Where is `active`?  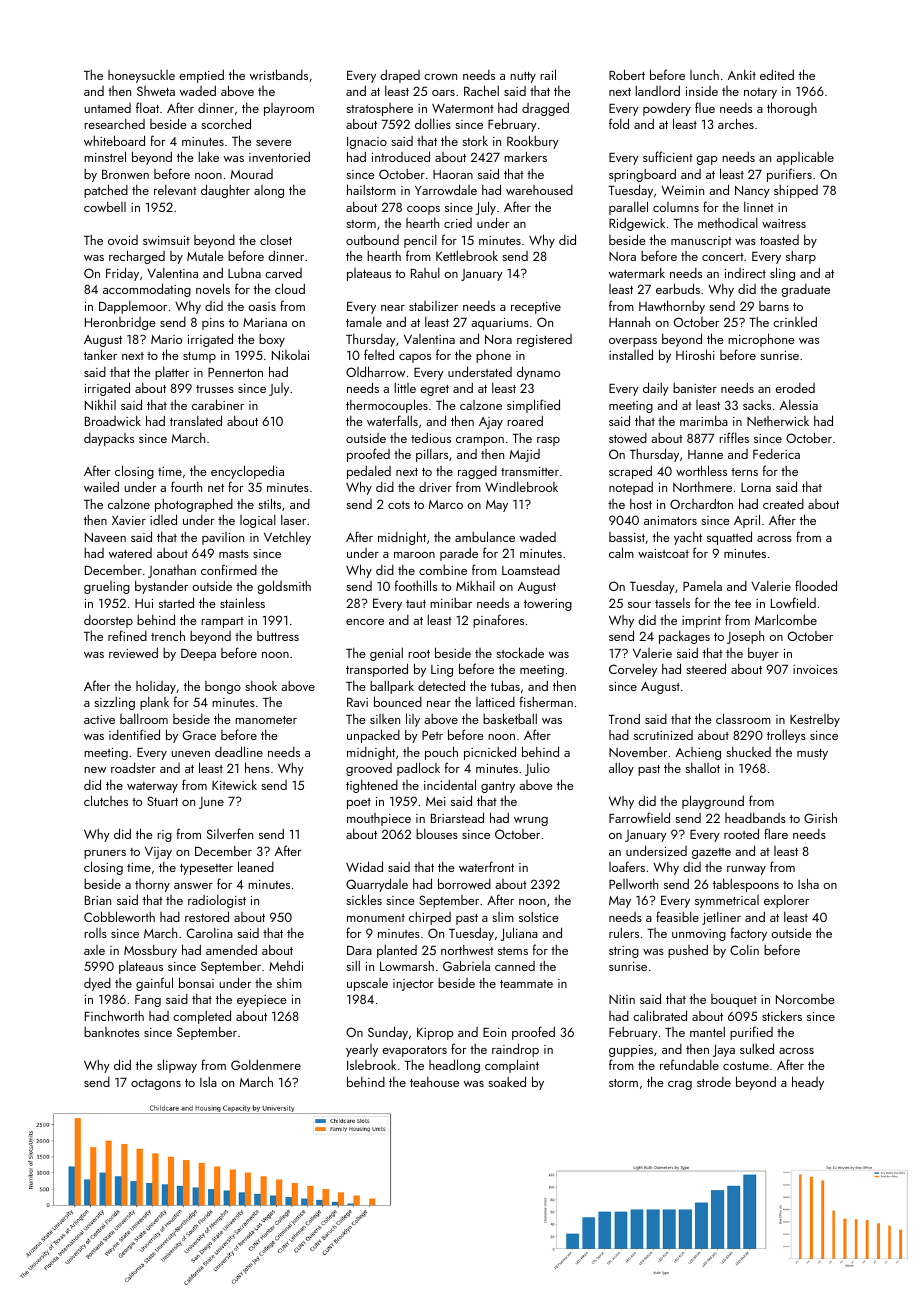 active is located at coordinates (99, 719).
